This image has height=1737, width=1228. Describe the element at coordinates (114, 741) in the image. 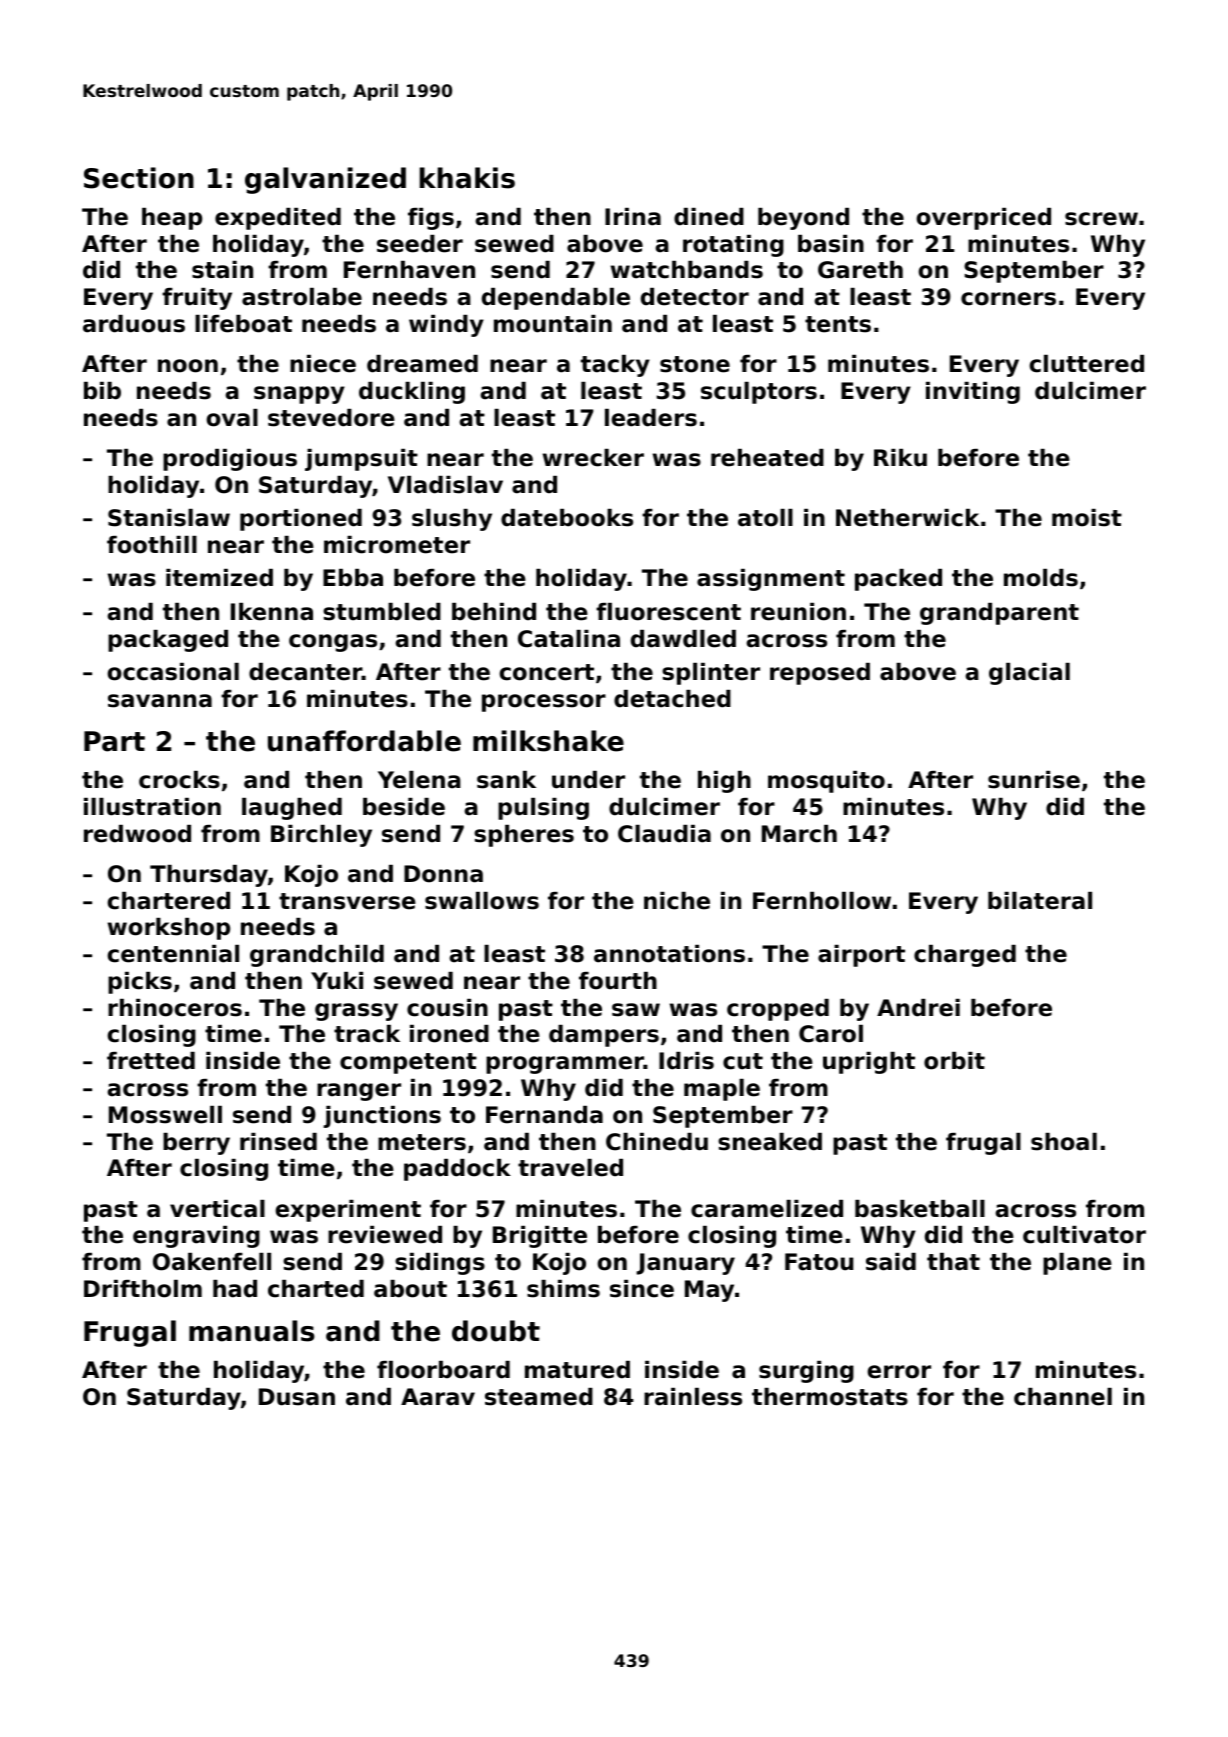

I see `Part` at that location.
